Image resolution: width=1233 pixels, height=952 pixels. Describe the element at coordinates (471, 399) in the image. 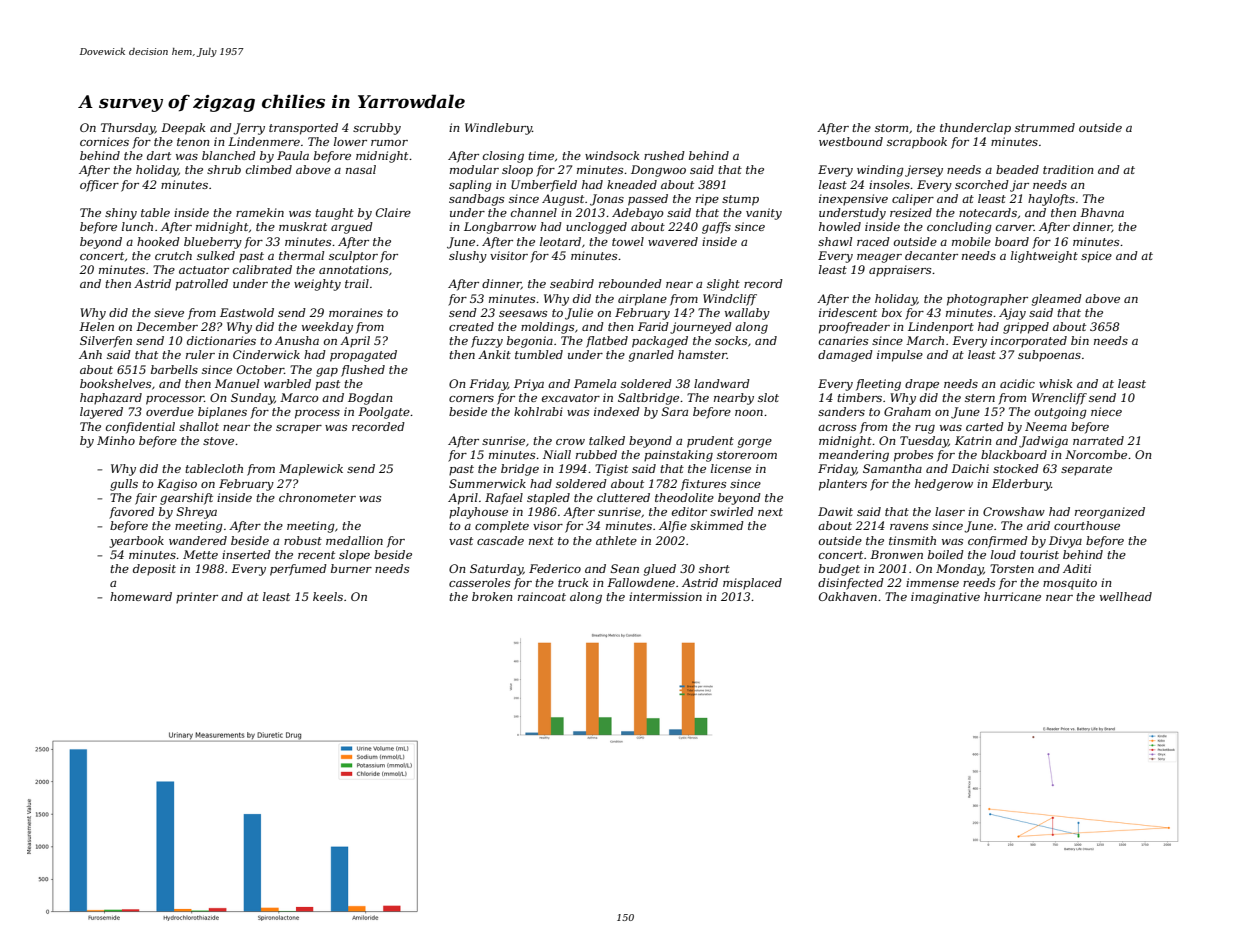

I see `corners` at that location.
